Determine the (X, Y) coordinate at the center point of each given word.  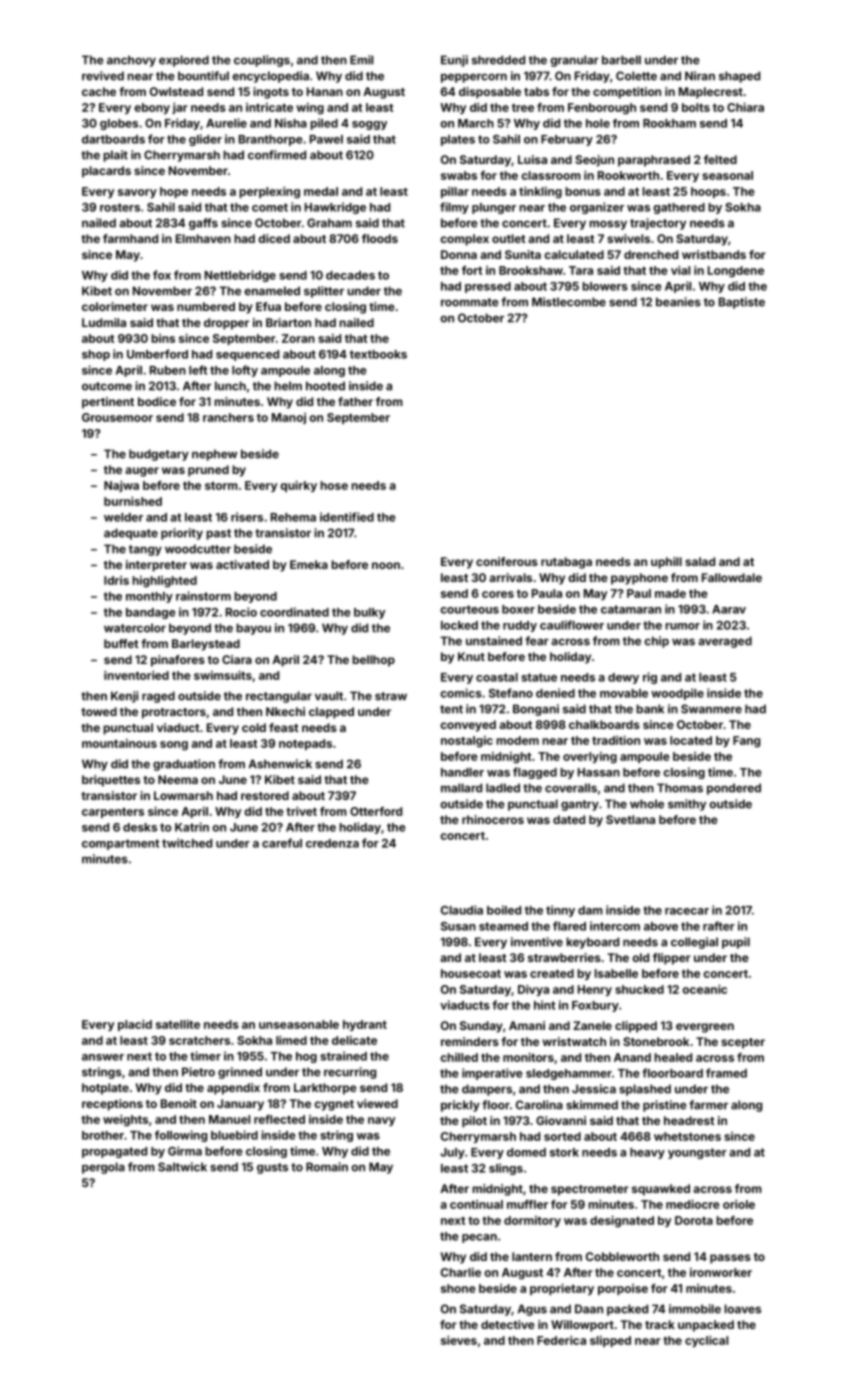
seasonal (727, 175)
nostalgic (467, 742)
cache (99, 91)
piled (324, 124)
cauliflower (572, 625)
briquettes (111, 781)
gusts (272, 1168)
